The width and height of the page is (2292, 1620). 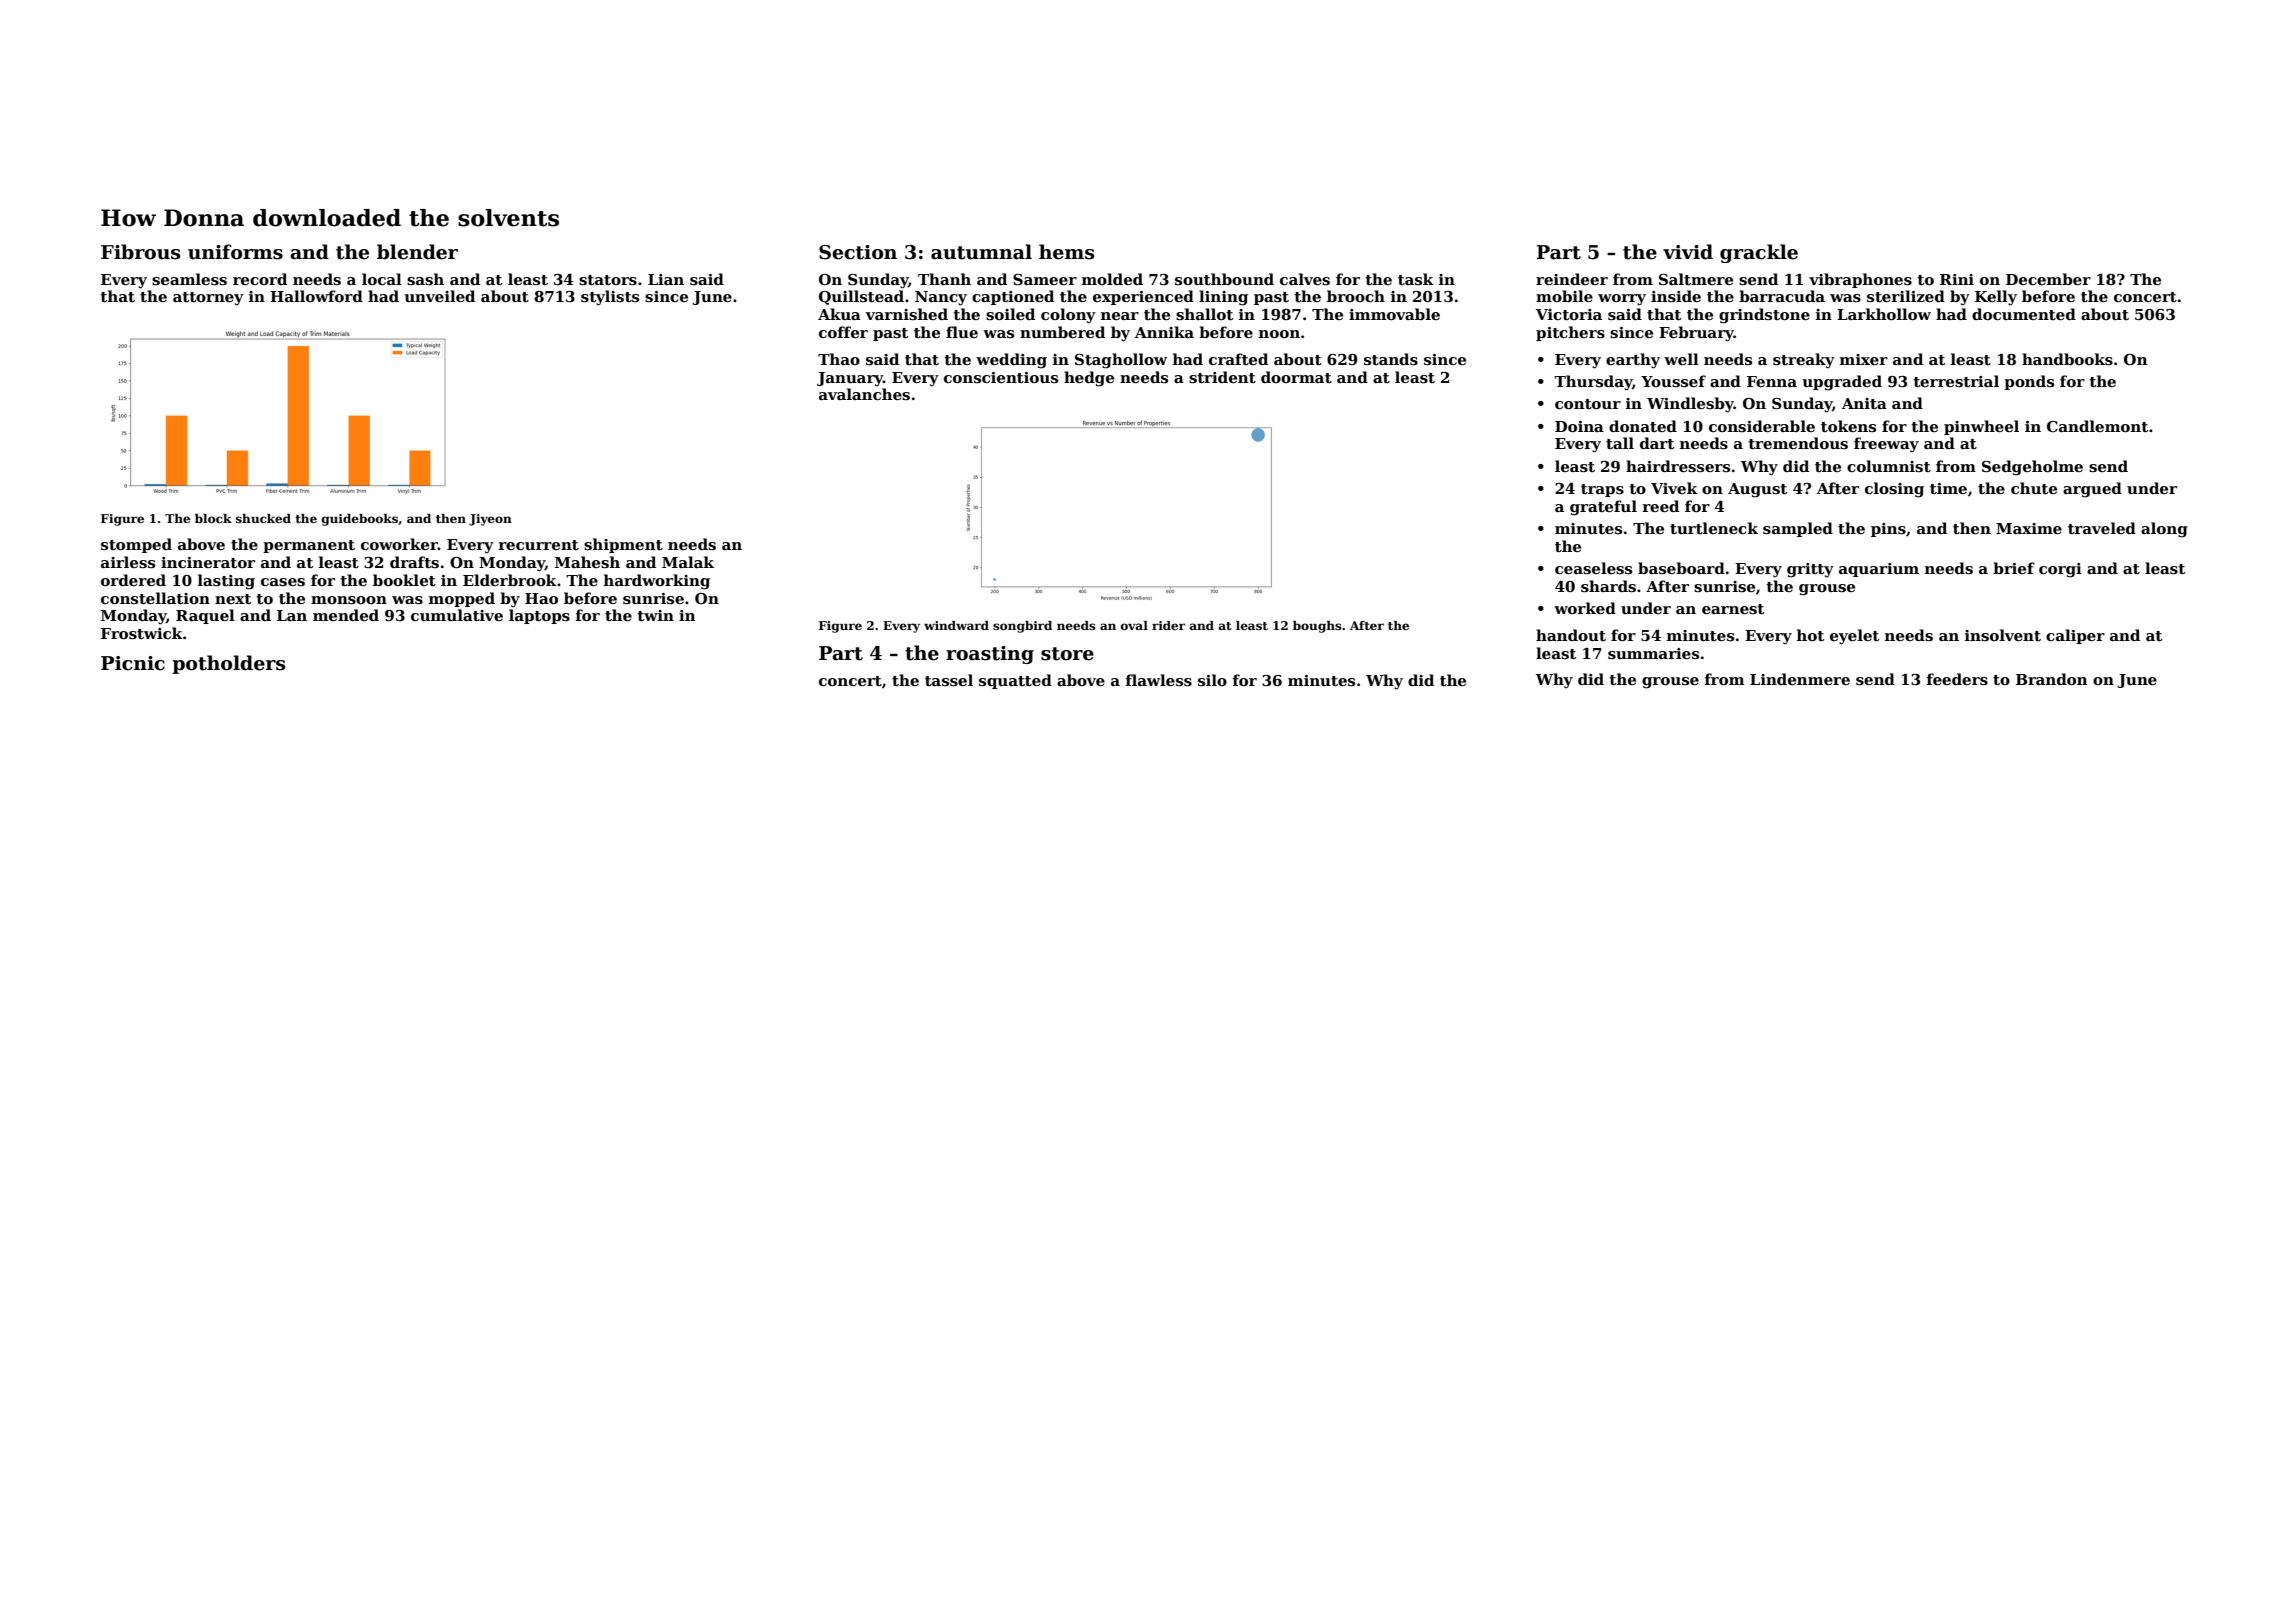 What do you see at coordinates (1066, 252) in the page?
I see `hems` at bounding box center [1066, 252].
